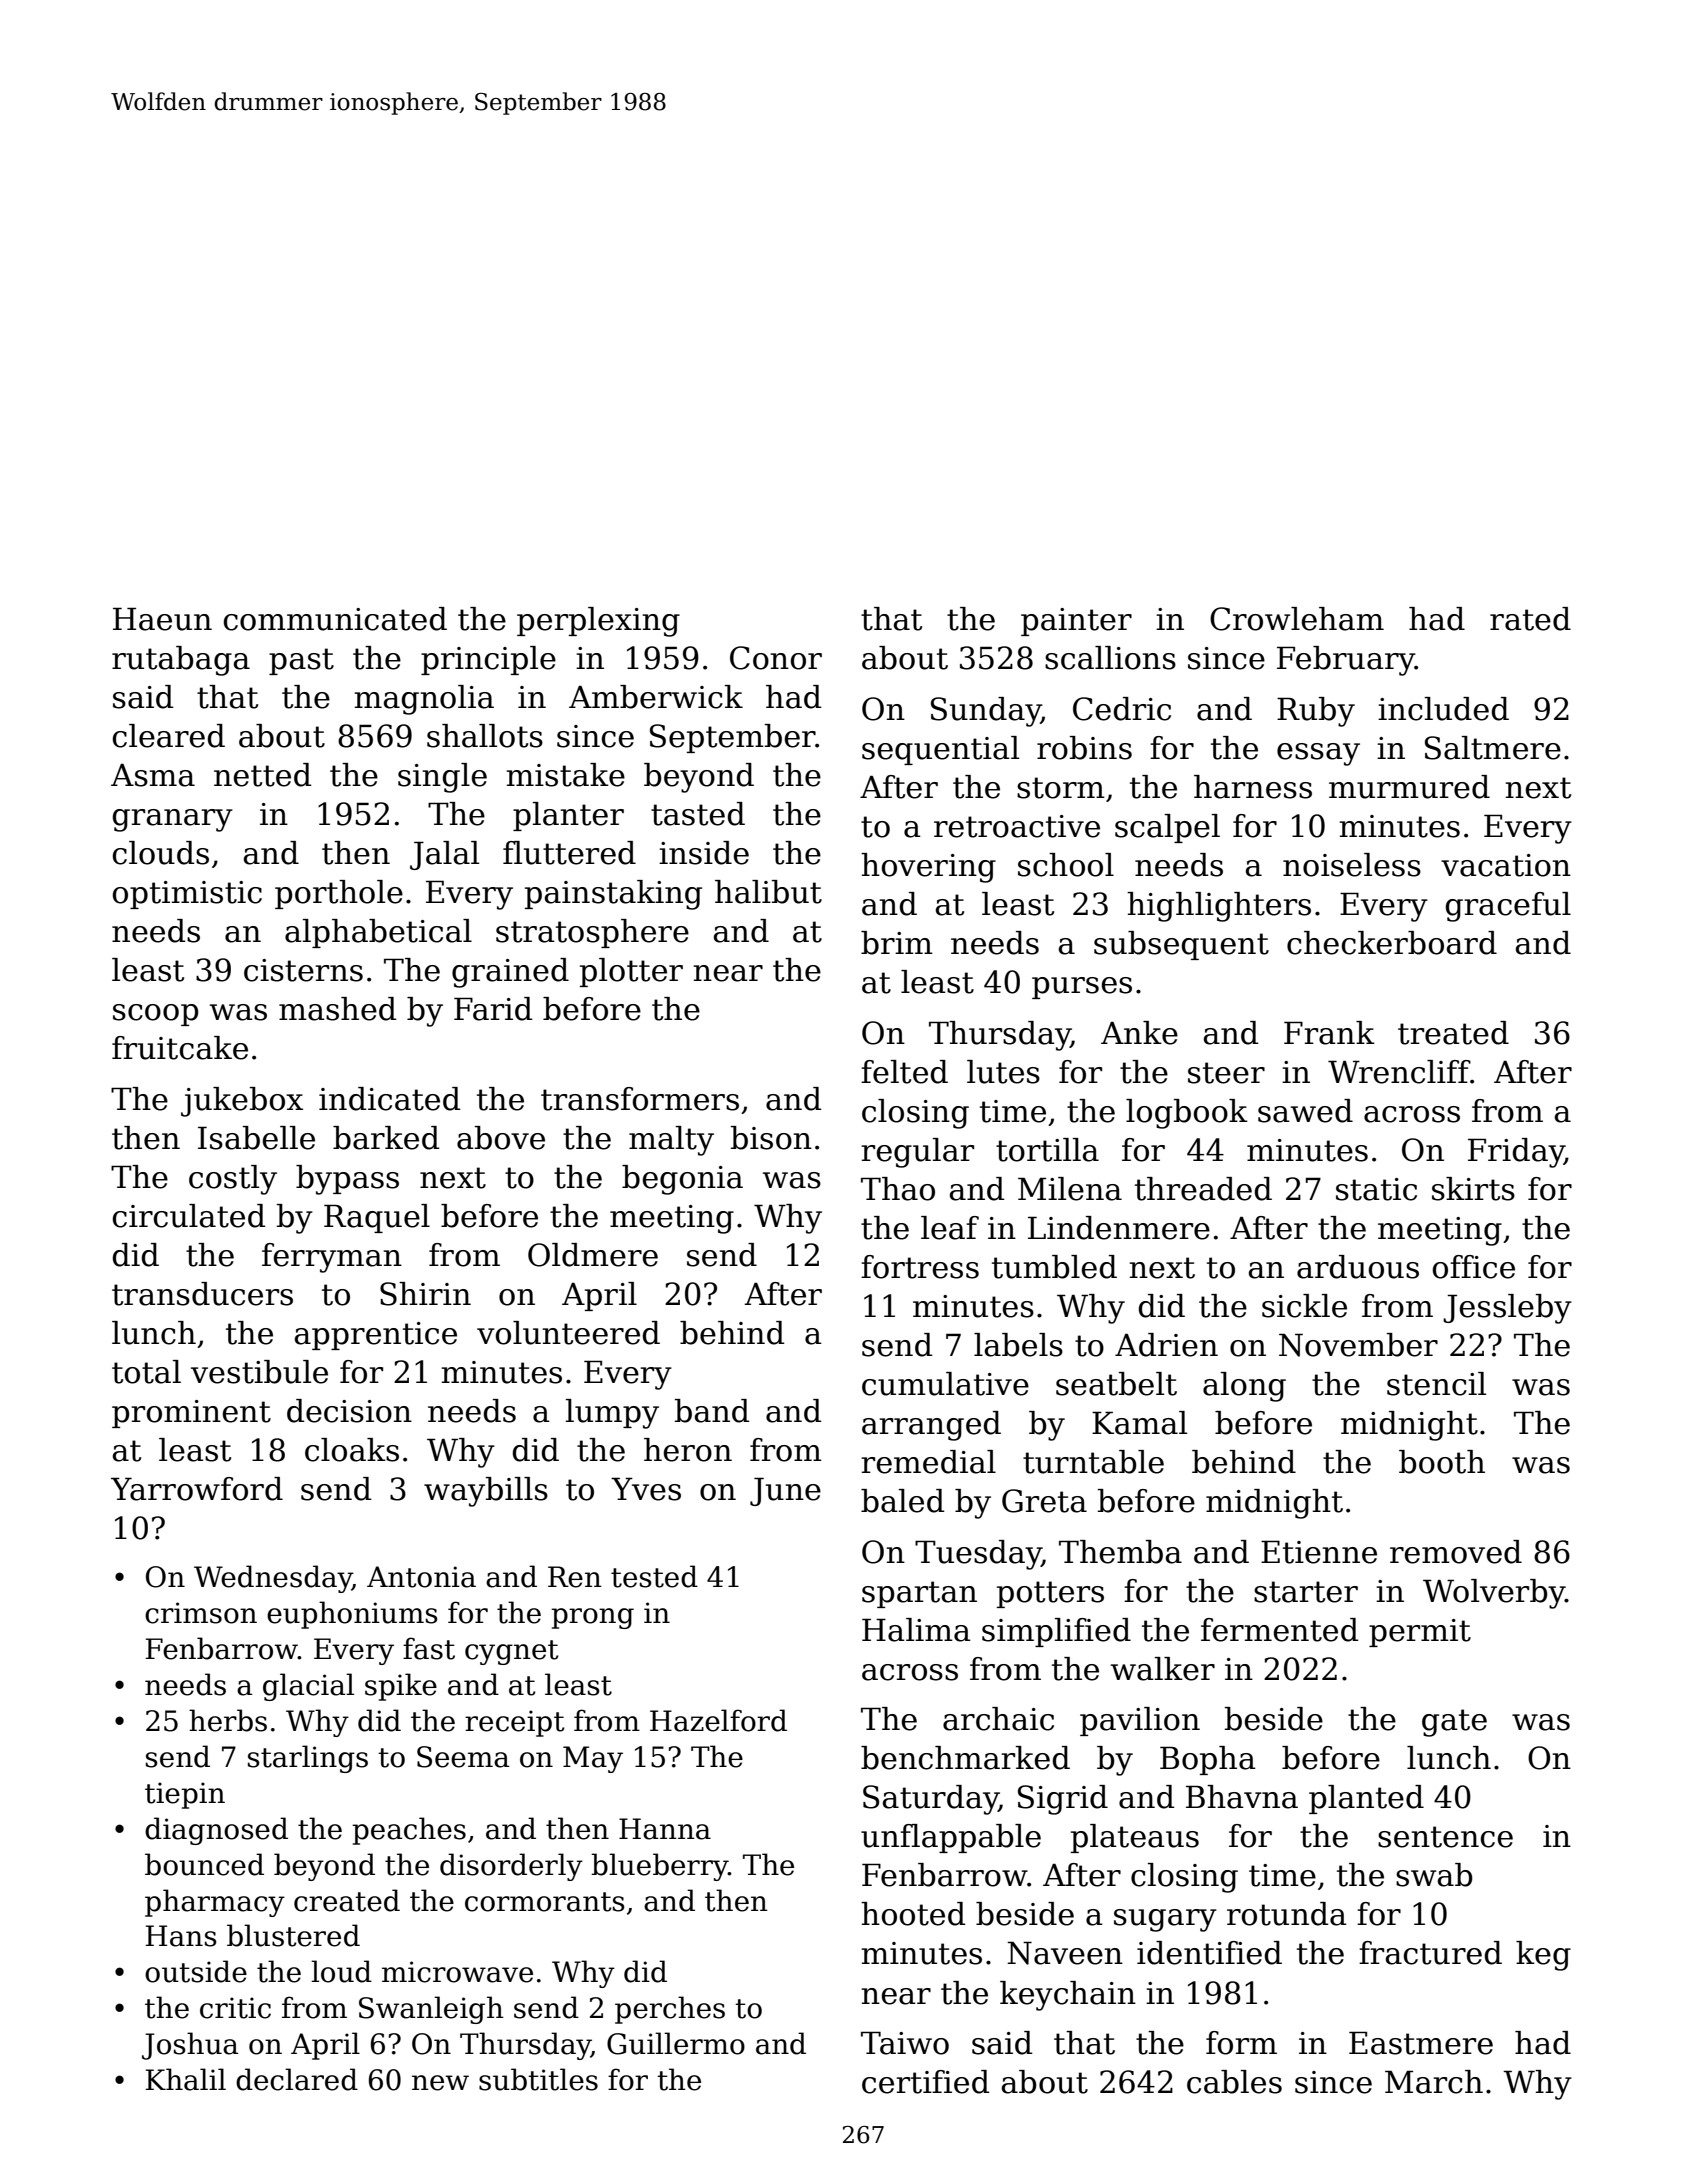 The width and height of the screenshot is (1683, 2178). I want to click on Frank, so click(1329, 1033).
